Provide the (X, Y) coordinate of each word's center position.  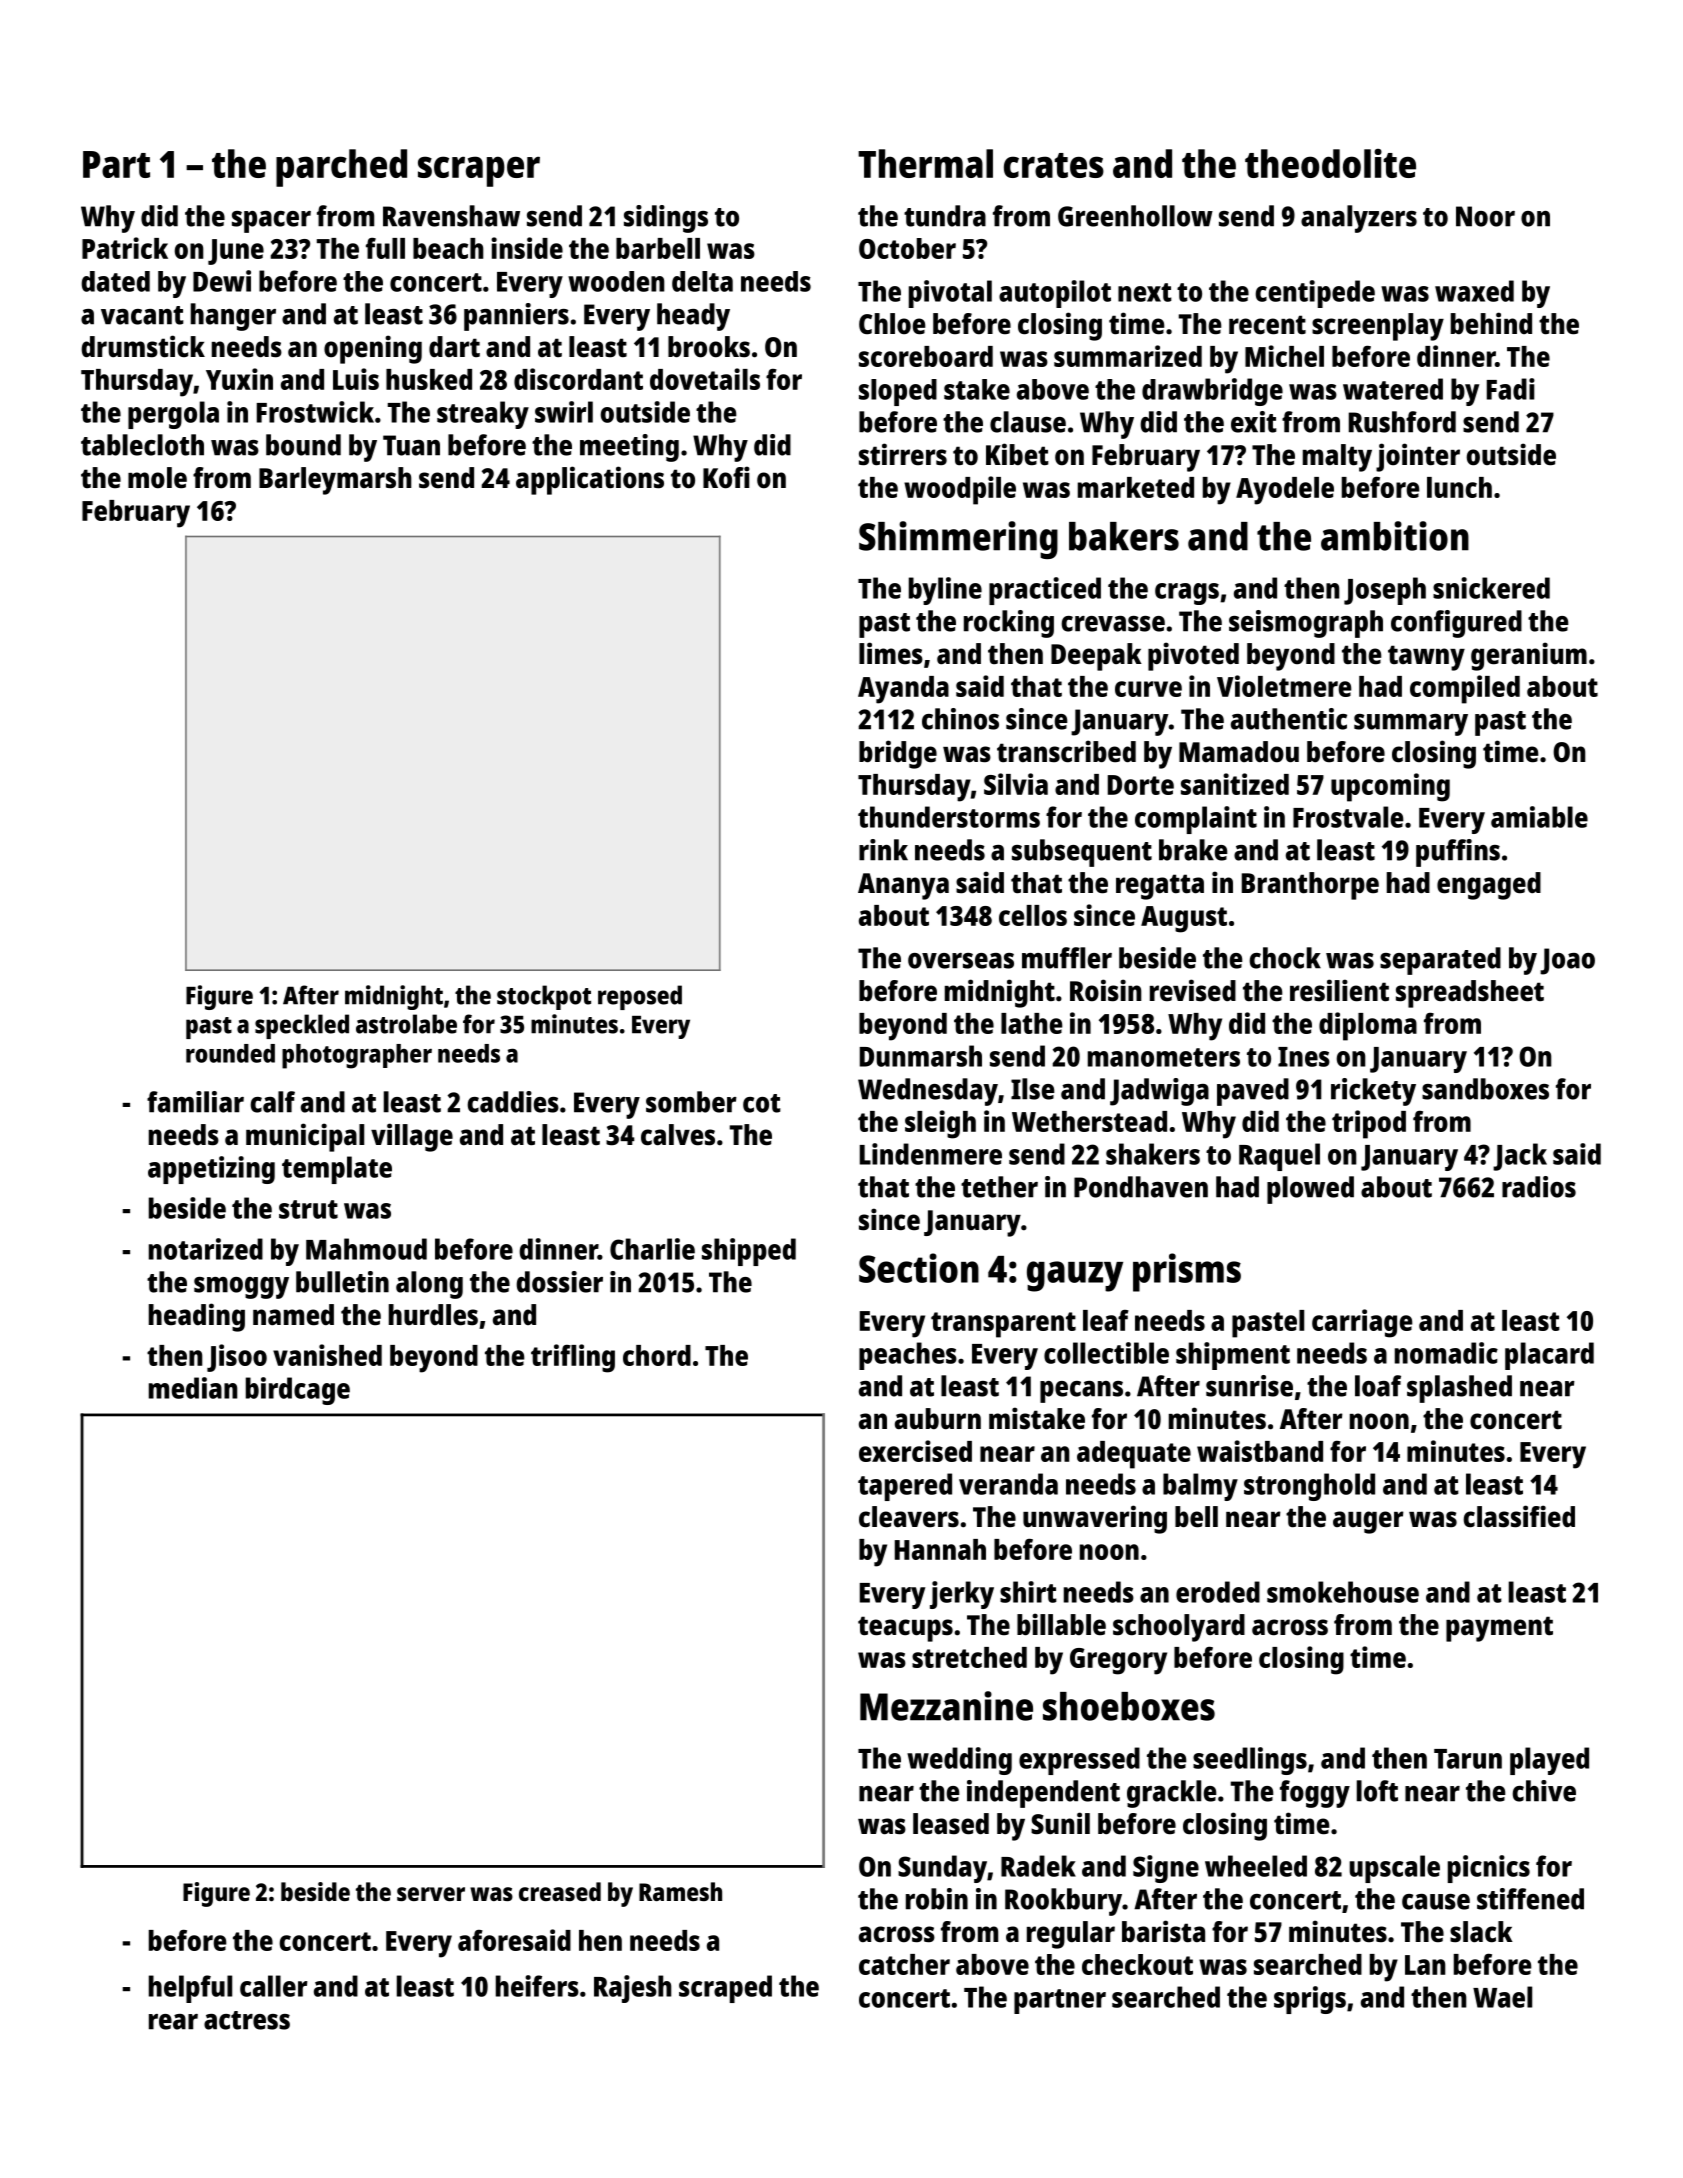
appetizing (211, 1170)
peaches (908, 1356)
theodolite (1330, 163)
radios (1539, 1187)
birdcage (298, 1391)
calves (678, 1135)
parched (341, 168)
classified (1519, 1516)
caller (273, 1986)
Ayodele (1285, 491)
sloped (898, 392)
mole (157, 478)
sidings (666, 219)
